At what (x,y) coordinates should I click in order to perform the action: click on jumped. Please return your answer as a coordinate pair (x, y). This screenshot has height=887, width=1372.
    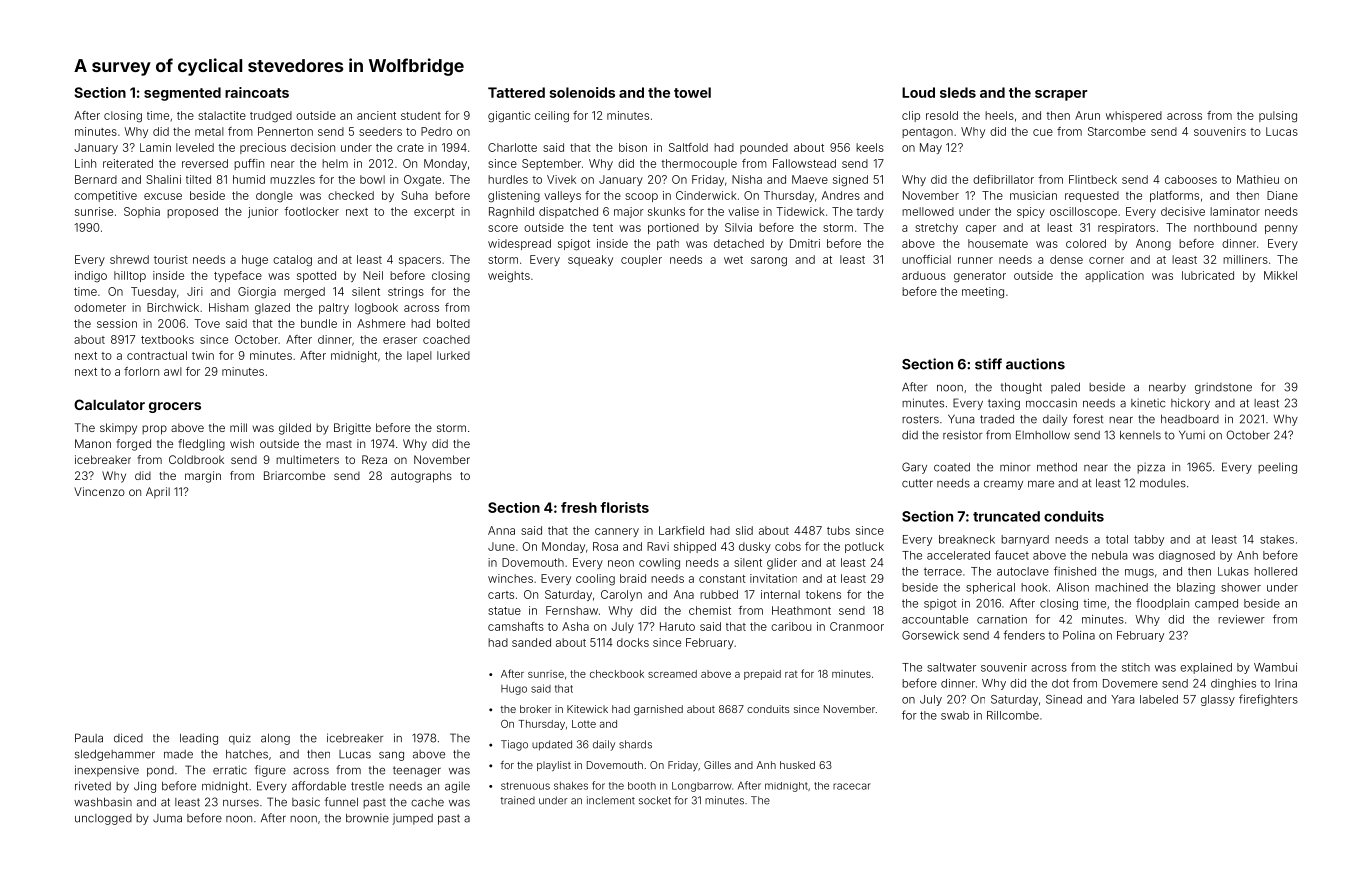
    Looking at the image, I should click on (412, 819).
